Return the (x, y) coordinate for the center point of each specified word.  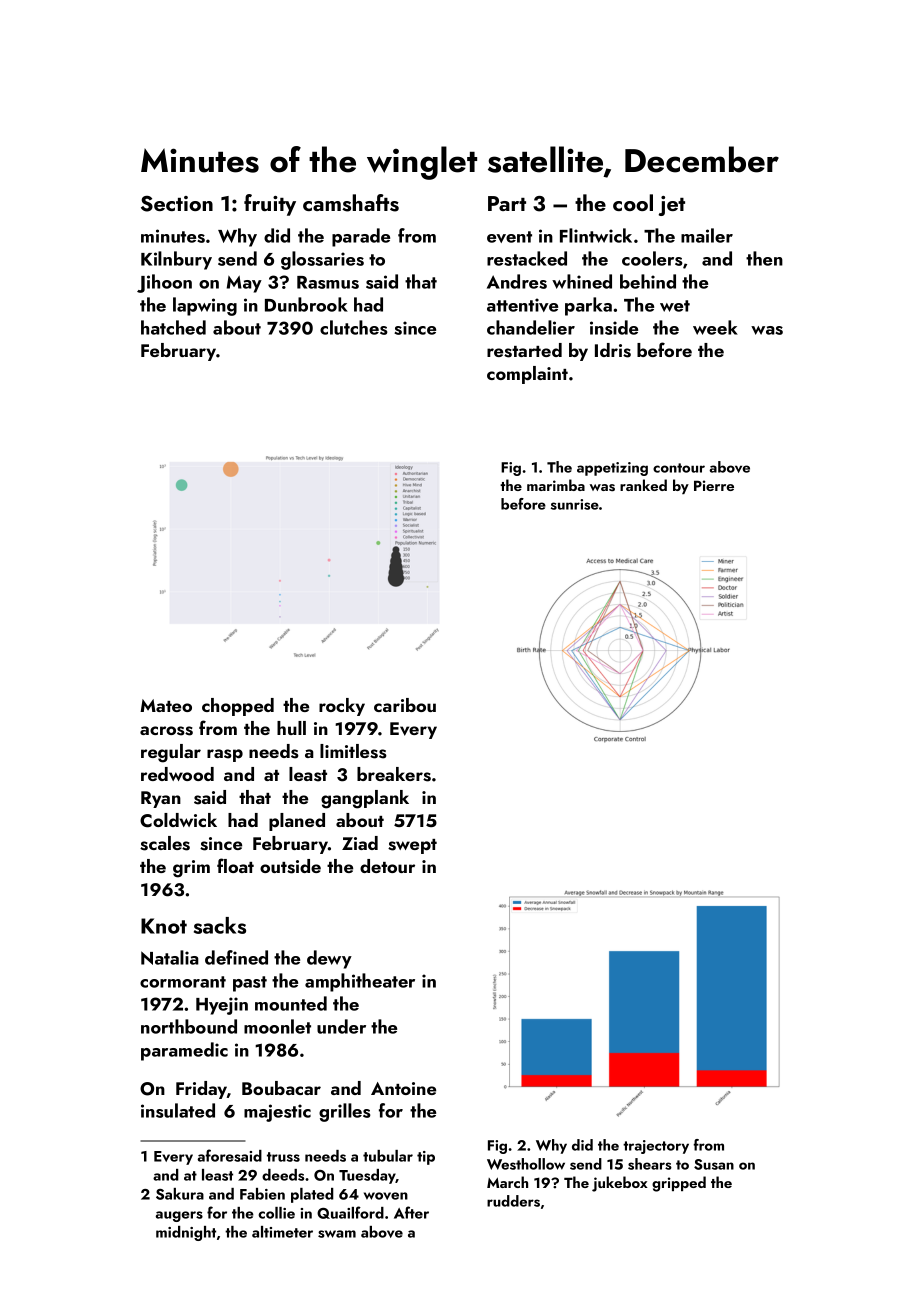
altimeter (282, 1232)
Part (507, 203)
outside (290, 866)
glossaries (322, 260)
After (411, 1212)
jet (672, 206)
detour (387, 866)
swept (412, 846)
